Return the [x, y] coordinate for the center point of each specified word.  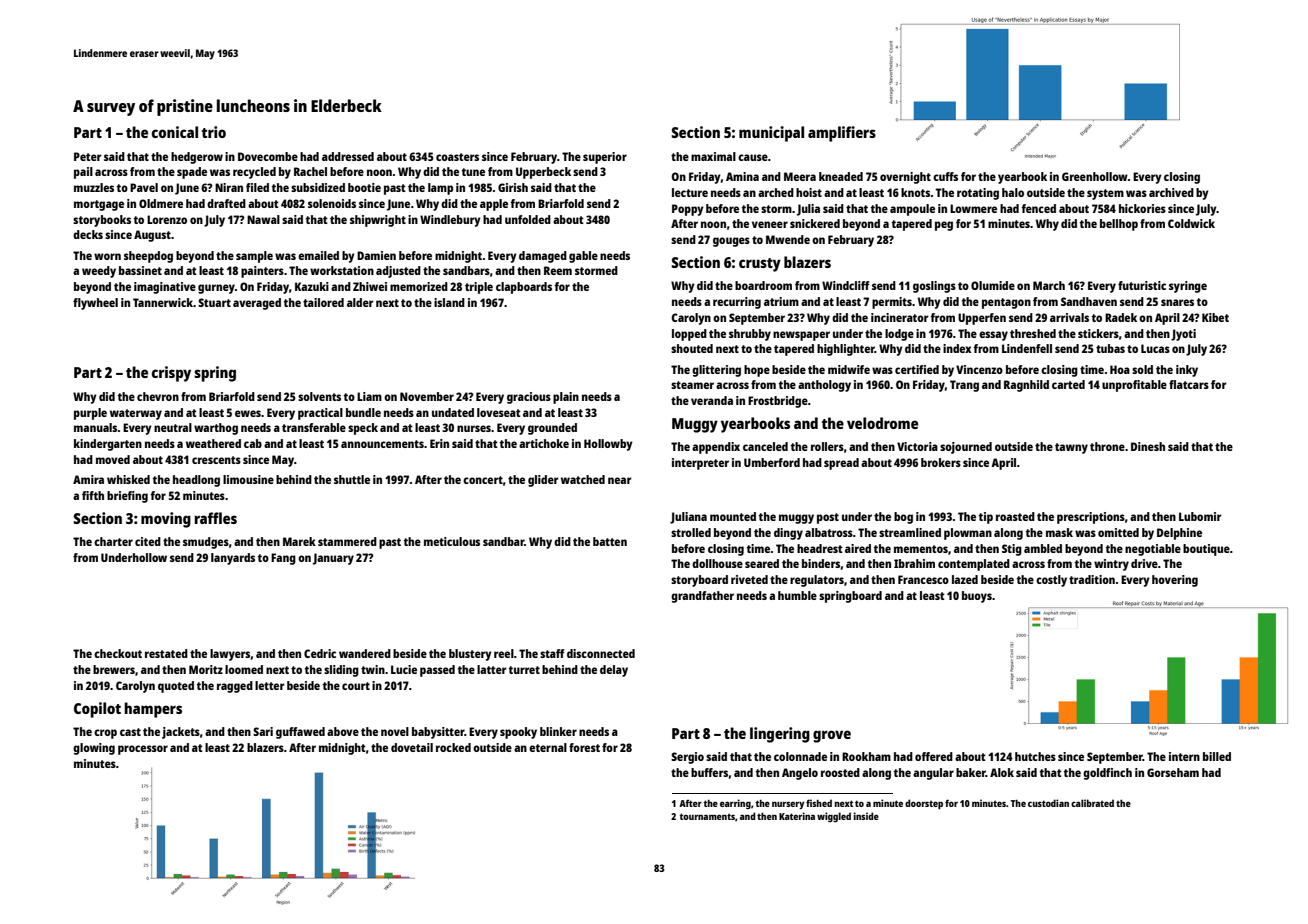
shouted [692, 348]
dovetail [412, 747]
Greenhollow [1095, 176]
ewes [248, 413]
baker [971, 772]
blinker [558, 731]
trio [214, 132]
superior [605, 158]
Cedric [320, 653]
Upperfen [982, 319]
